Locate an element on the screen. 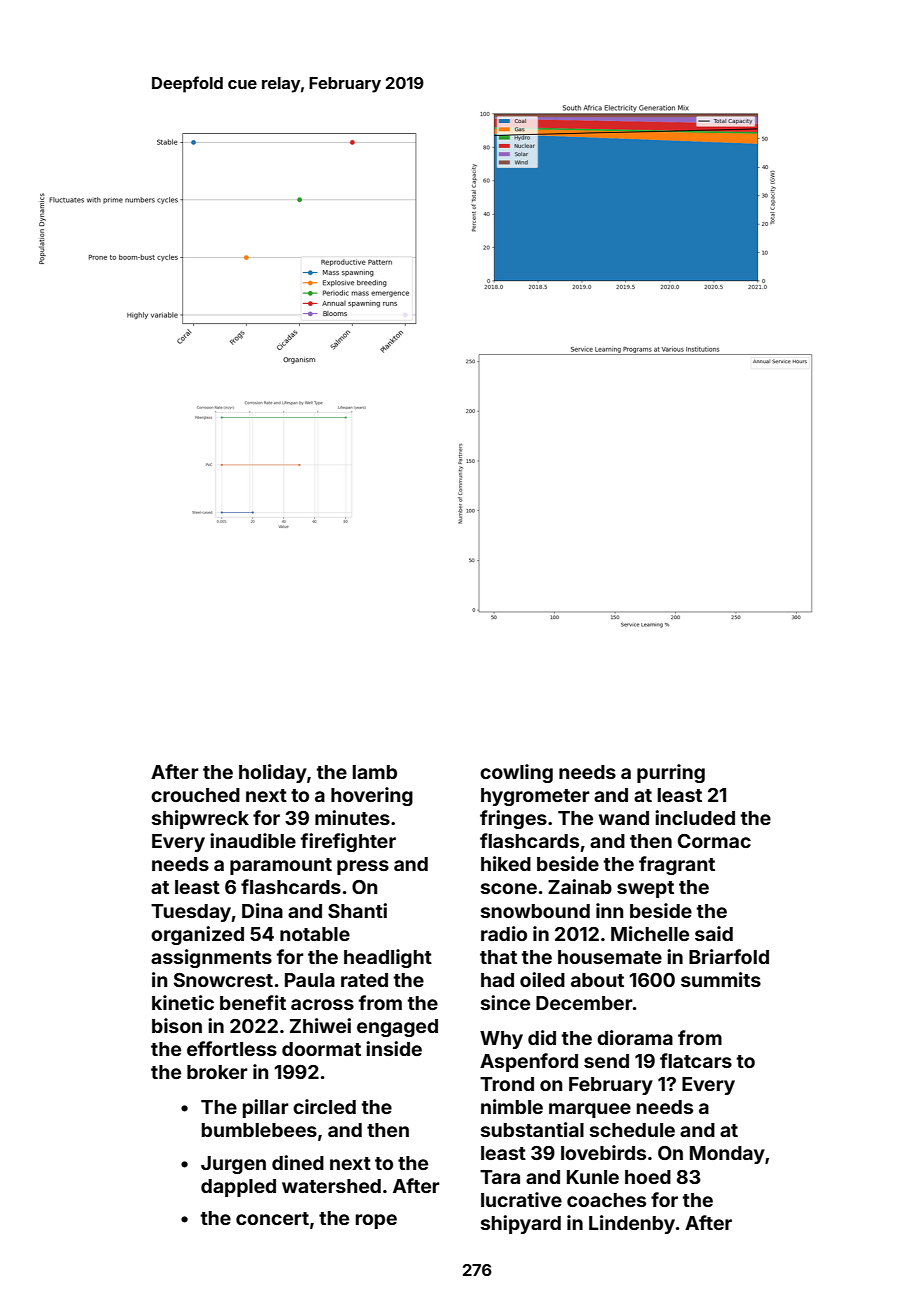 The width and height of the screenshot is (924, 1311). fragrant is located at coordinates (677, 865).
